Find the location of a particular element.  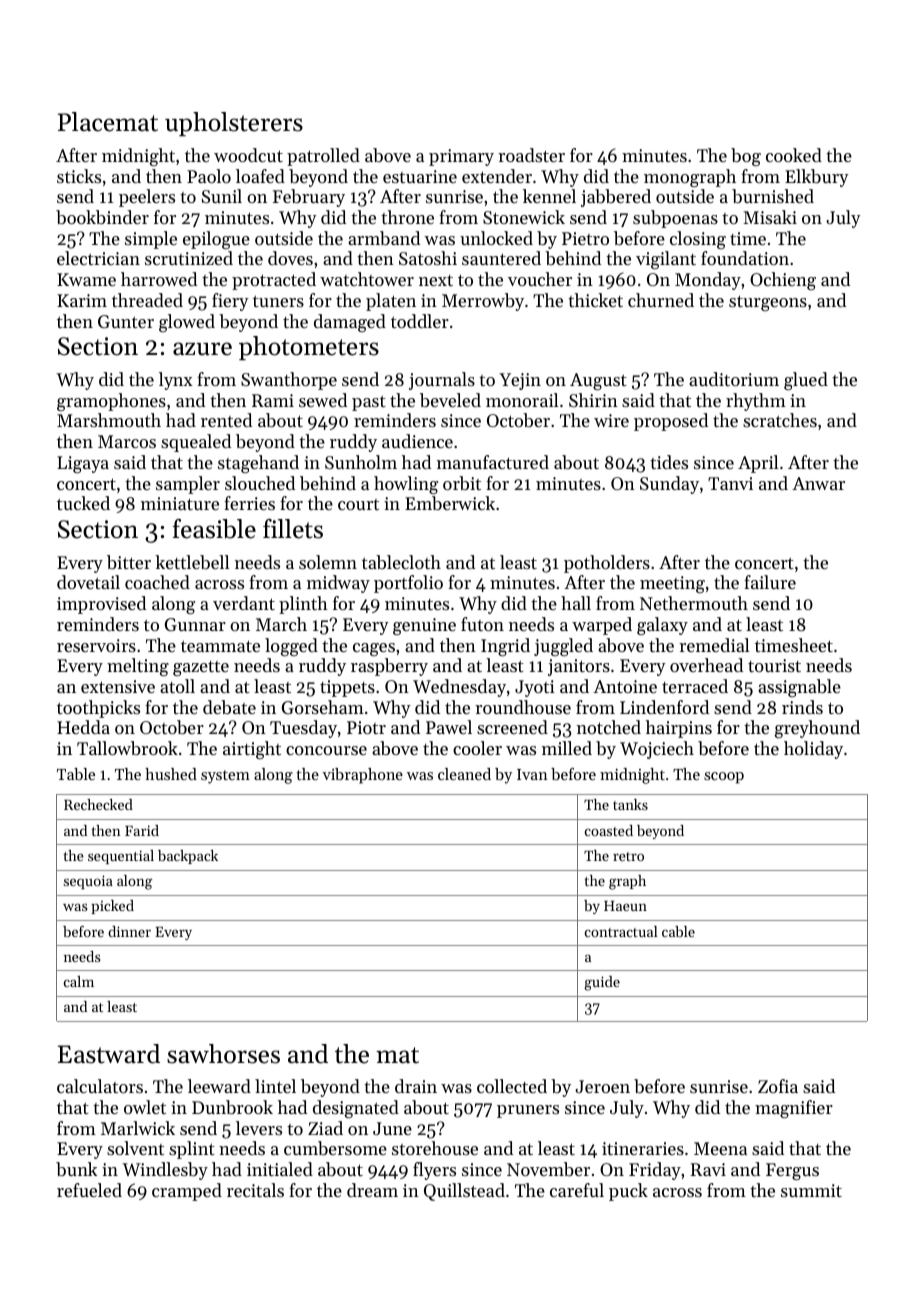

Placemat is located at coordinates (108, 122).
